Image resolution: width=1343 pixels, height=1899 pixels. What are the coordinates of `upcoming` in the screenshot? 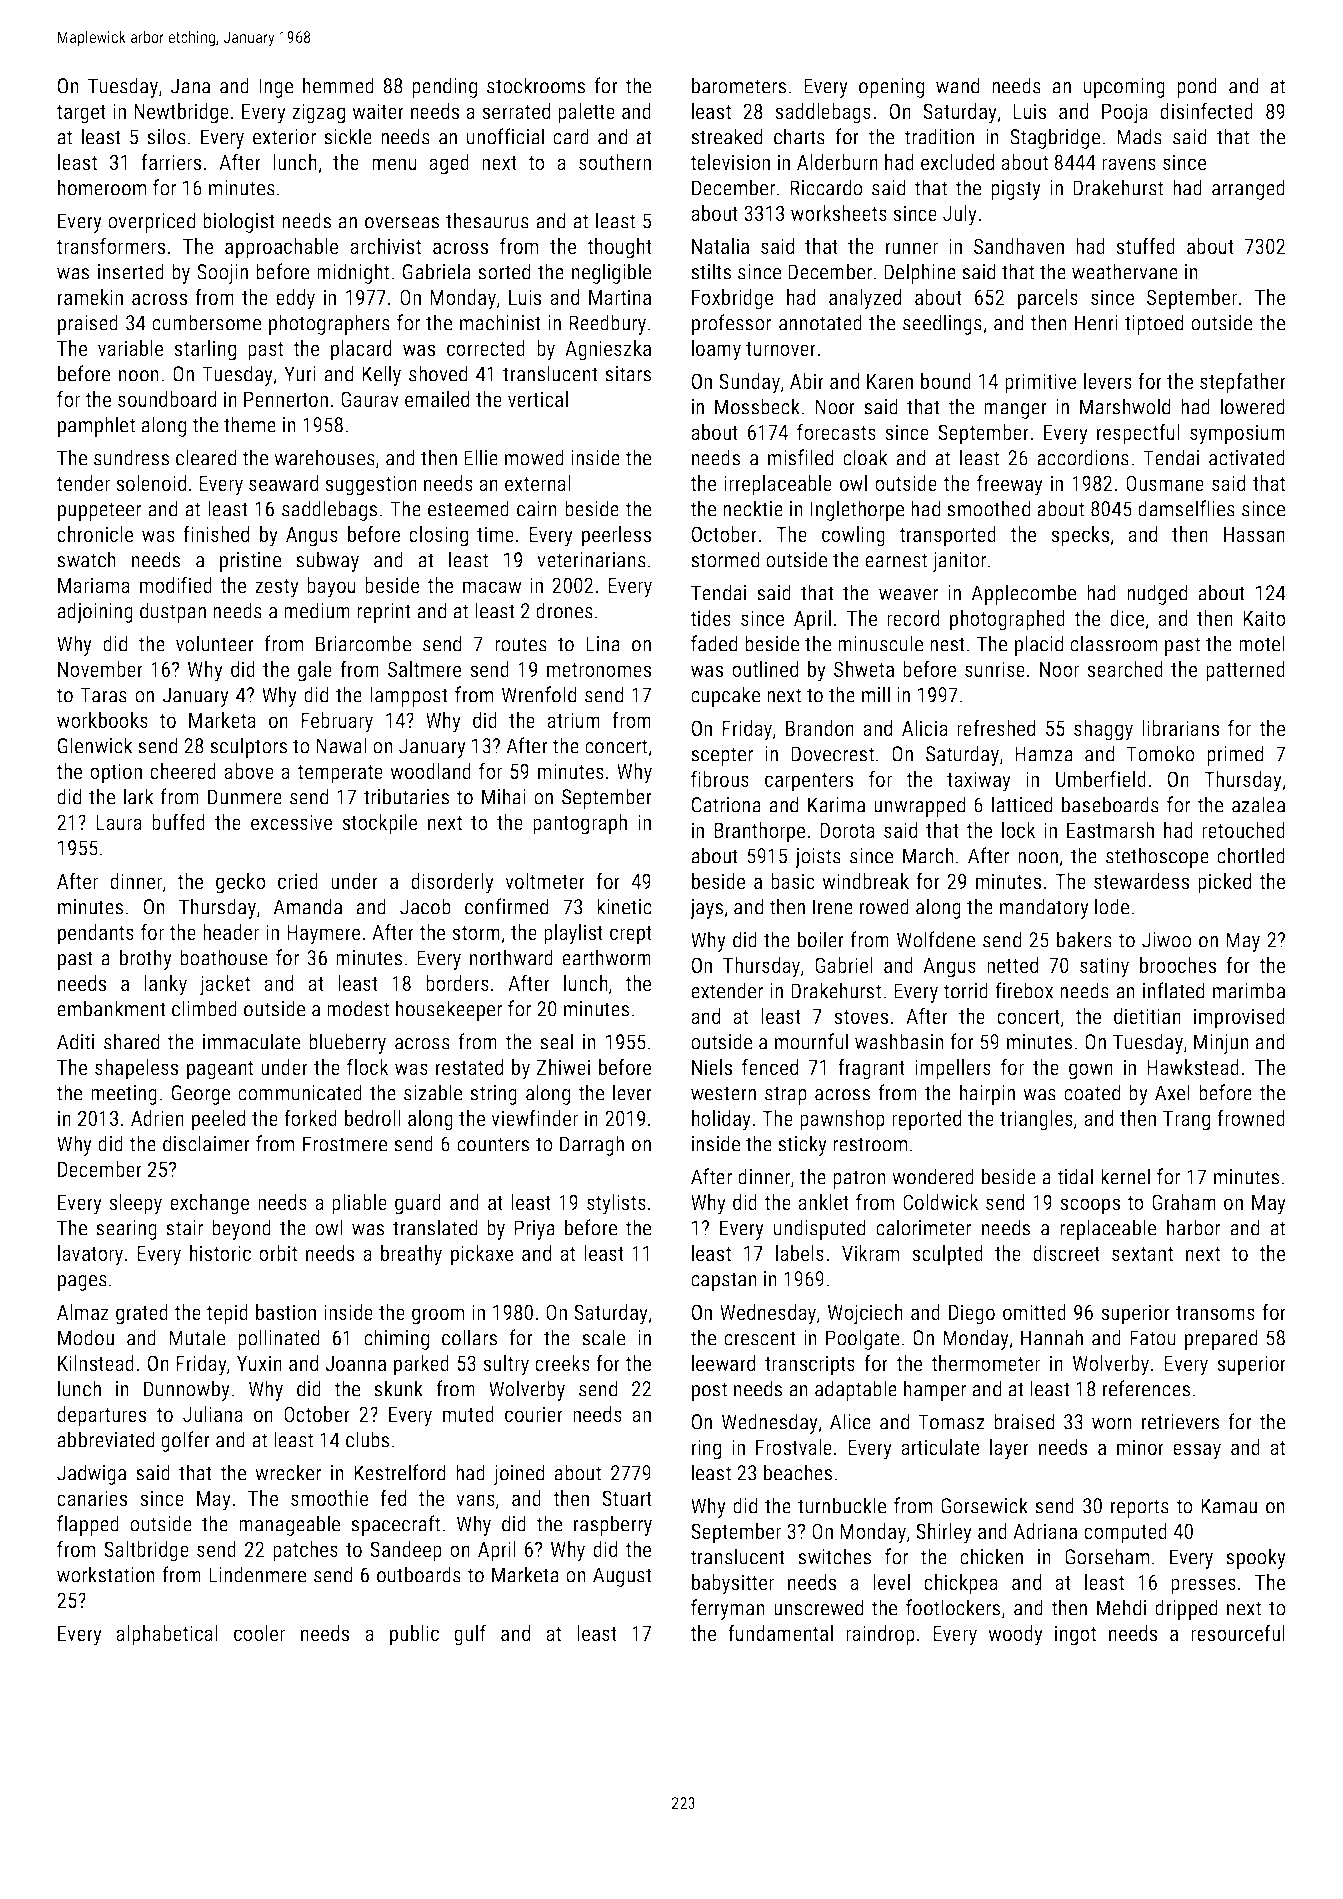 It's located at (1124, 88).
